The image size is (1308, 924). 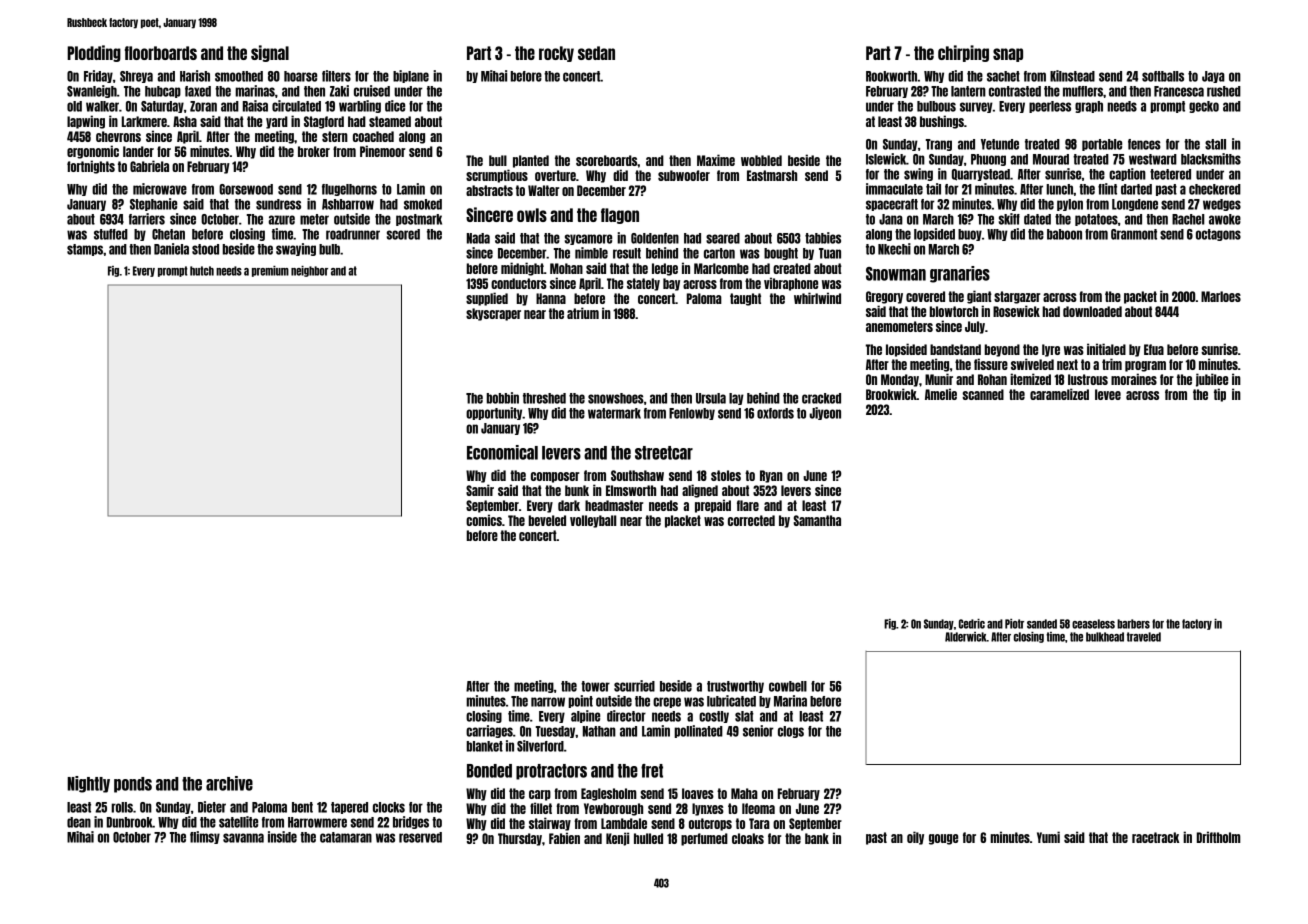 What do you see at coordinates (655, 238) in the image?
I see `Goldenfen` at bounding box center [655, 238].
